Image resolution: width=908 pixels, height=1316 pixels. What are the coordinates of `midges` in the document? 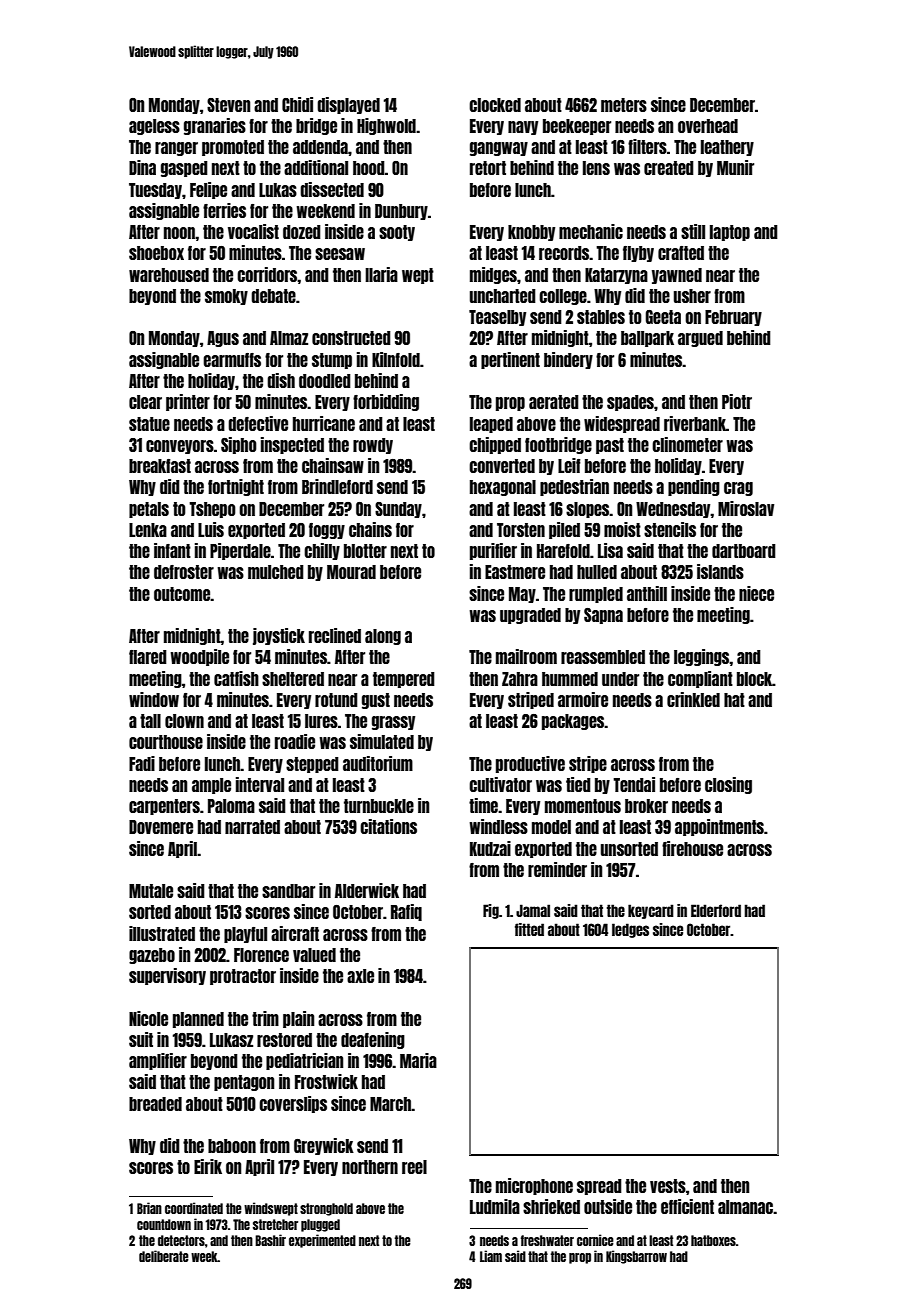 It's located at (493, 275).
